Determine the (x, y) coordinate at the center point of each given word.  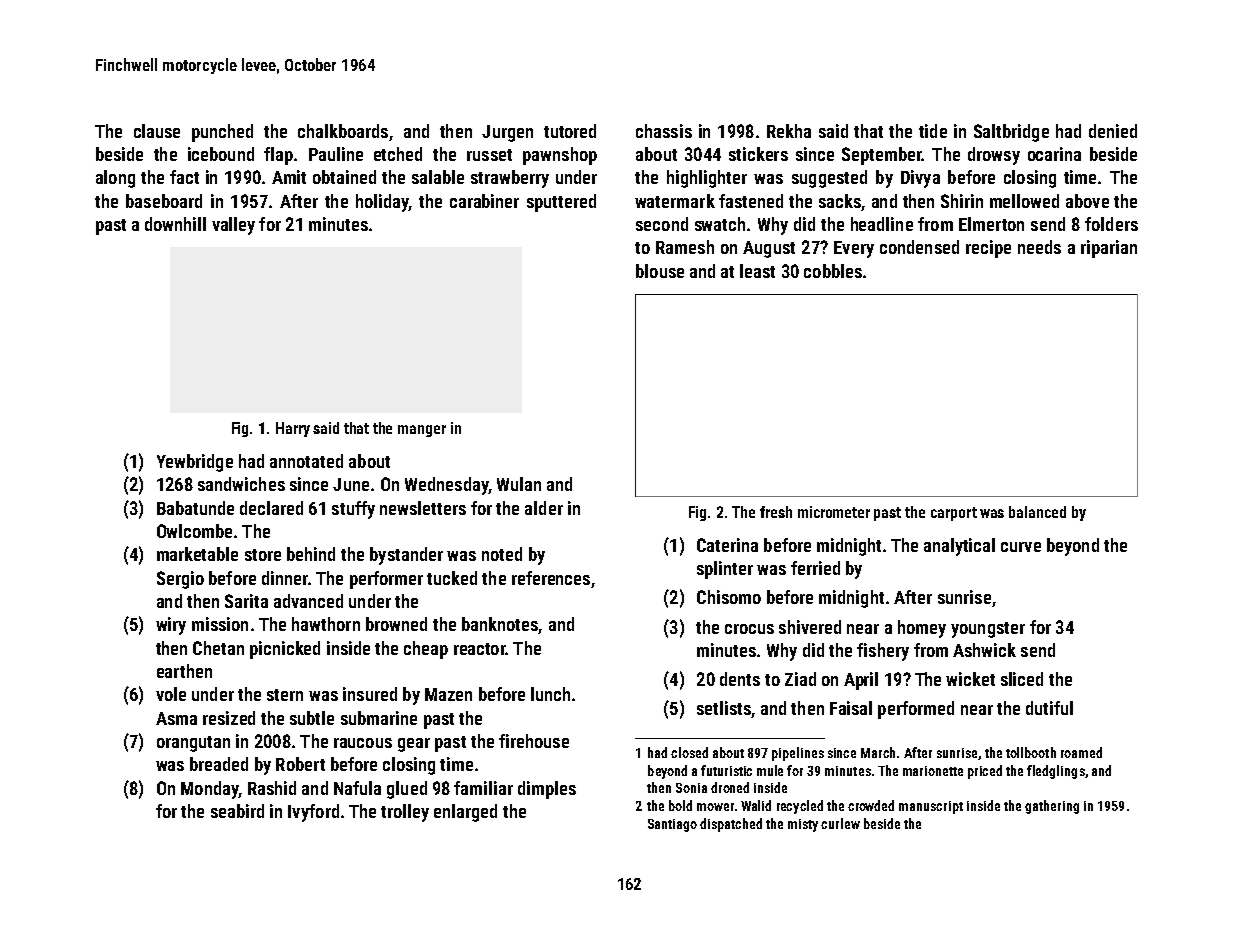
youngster (988, 630)
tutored (570, 131)
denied (1113, 131)
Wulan (519, 484)
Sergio (180, 580)
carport (954, 514)
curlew (840, 823)
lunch (550, 694)
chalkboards (343, 131)
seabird (237, 811)
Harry (293, 429)
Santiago (672, 825)
